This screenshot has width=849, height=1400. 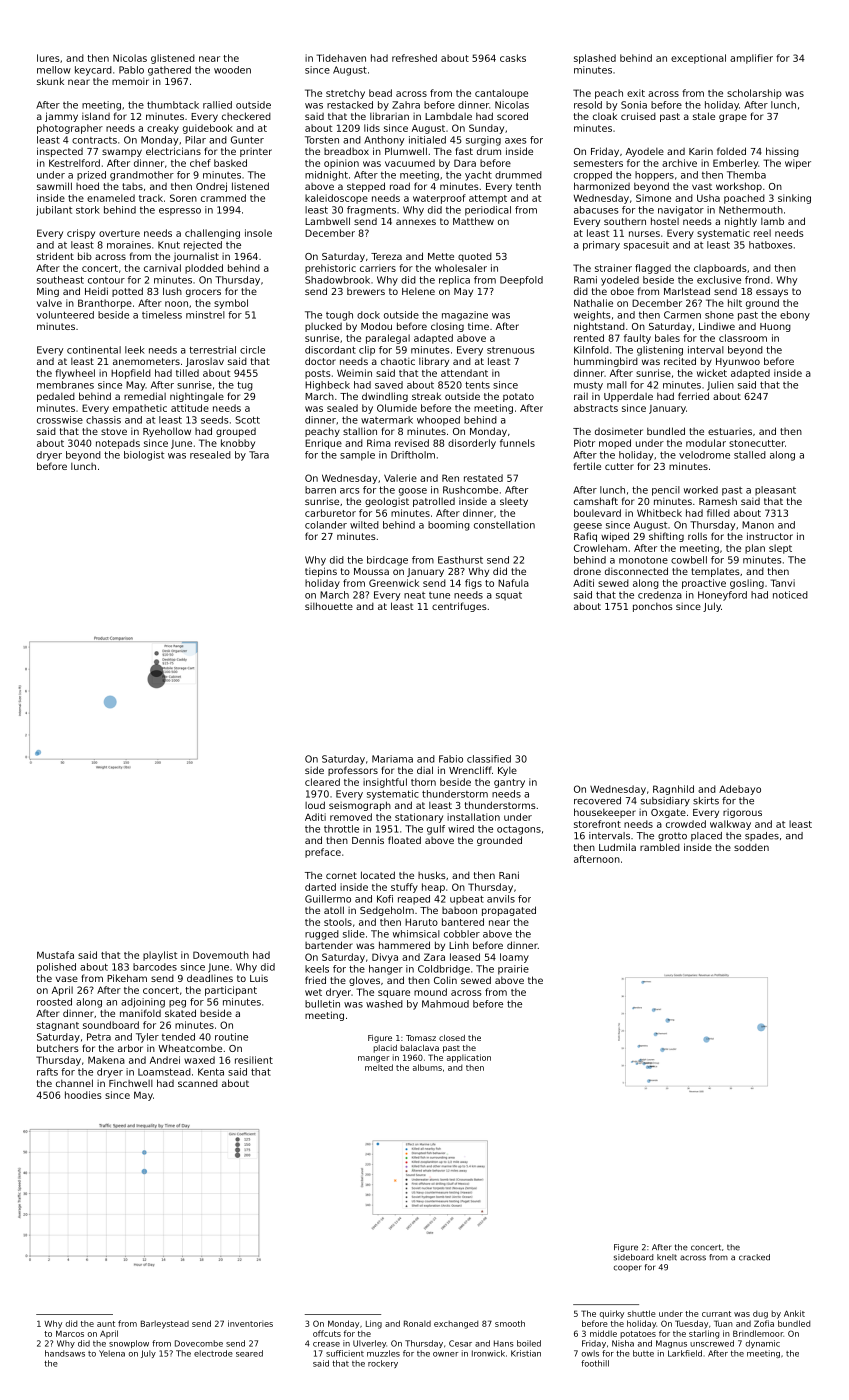 I want to click on notepads, so click(x=118, y=444).
